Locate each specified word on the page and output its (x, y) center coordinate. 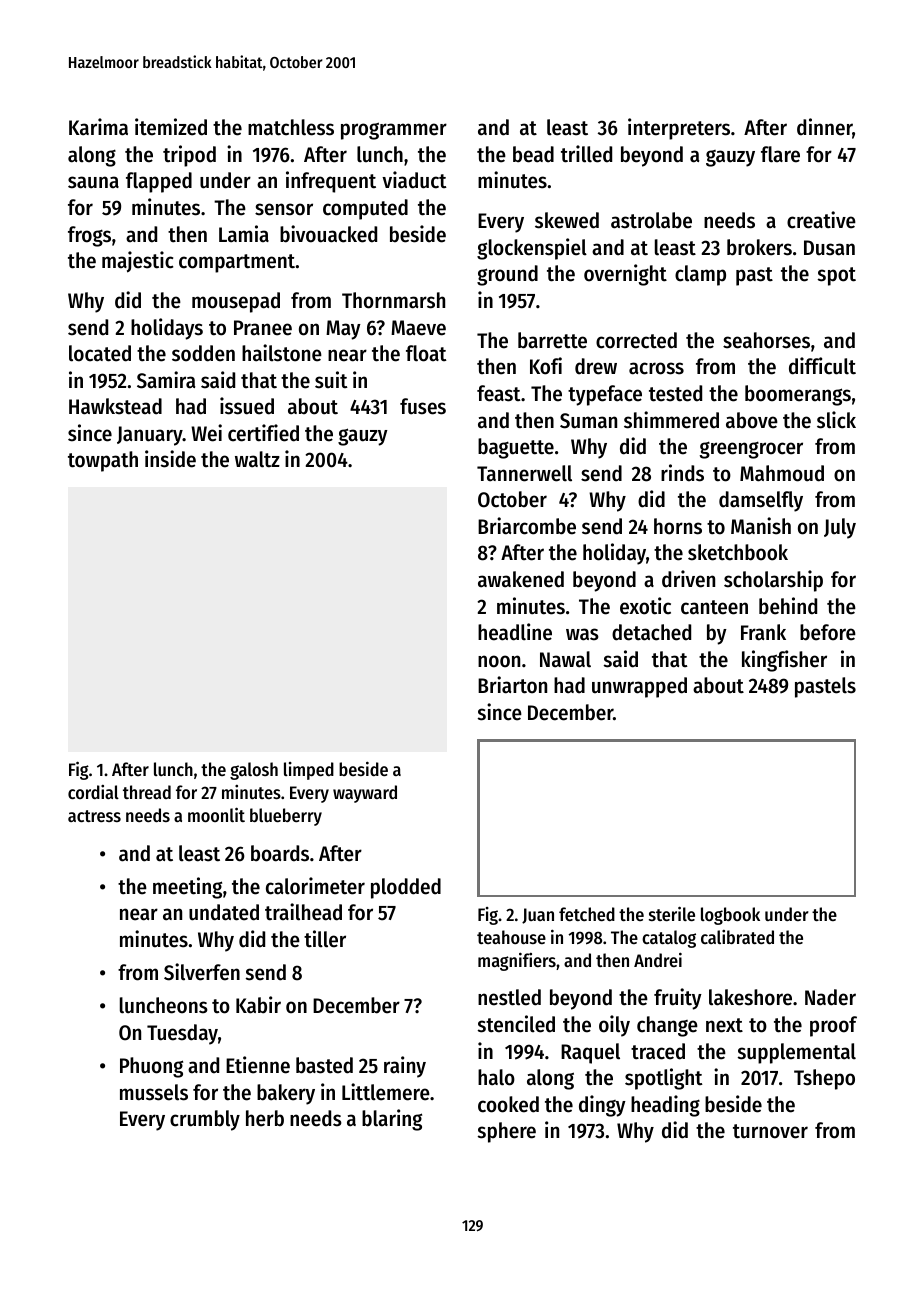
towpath (103, 461)
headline (515, 632)
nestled (509, 997)
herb (265, 1118)
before (828, 632)
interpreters (679, 129)
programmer (394, 131)
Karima (98, 127)
